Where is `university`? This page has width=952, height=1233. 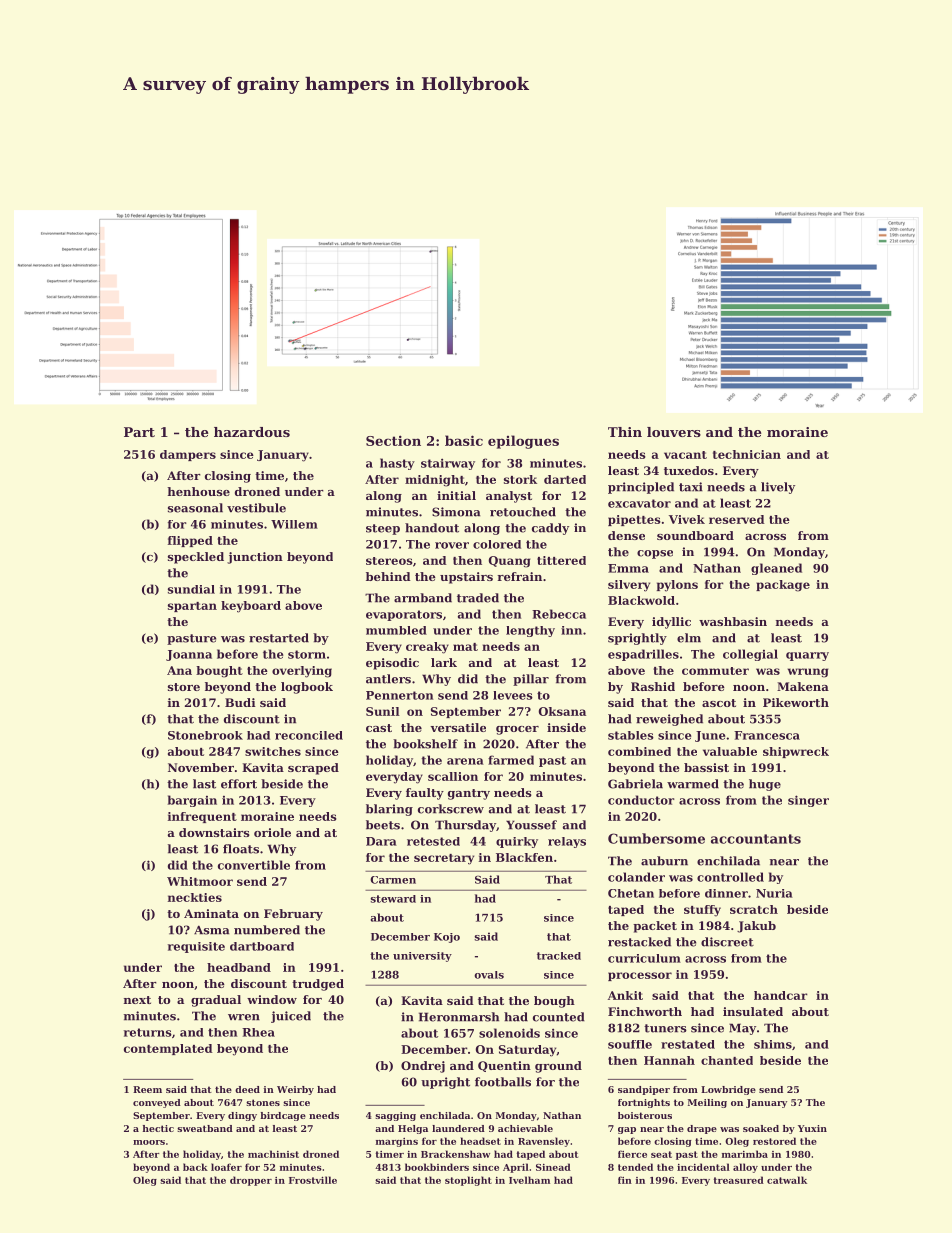 university is located at coordinates (422, 957).
